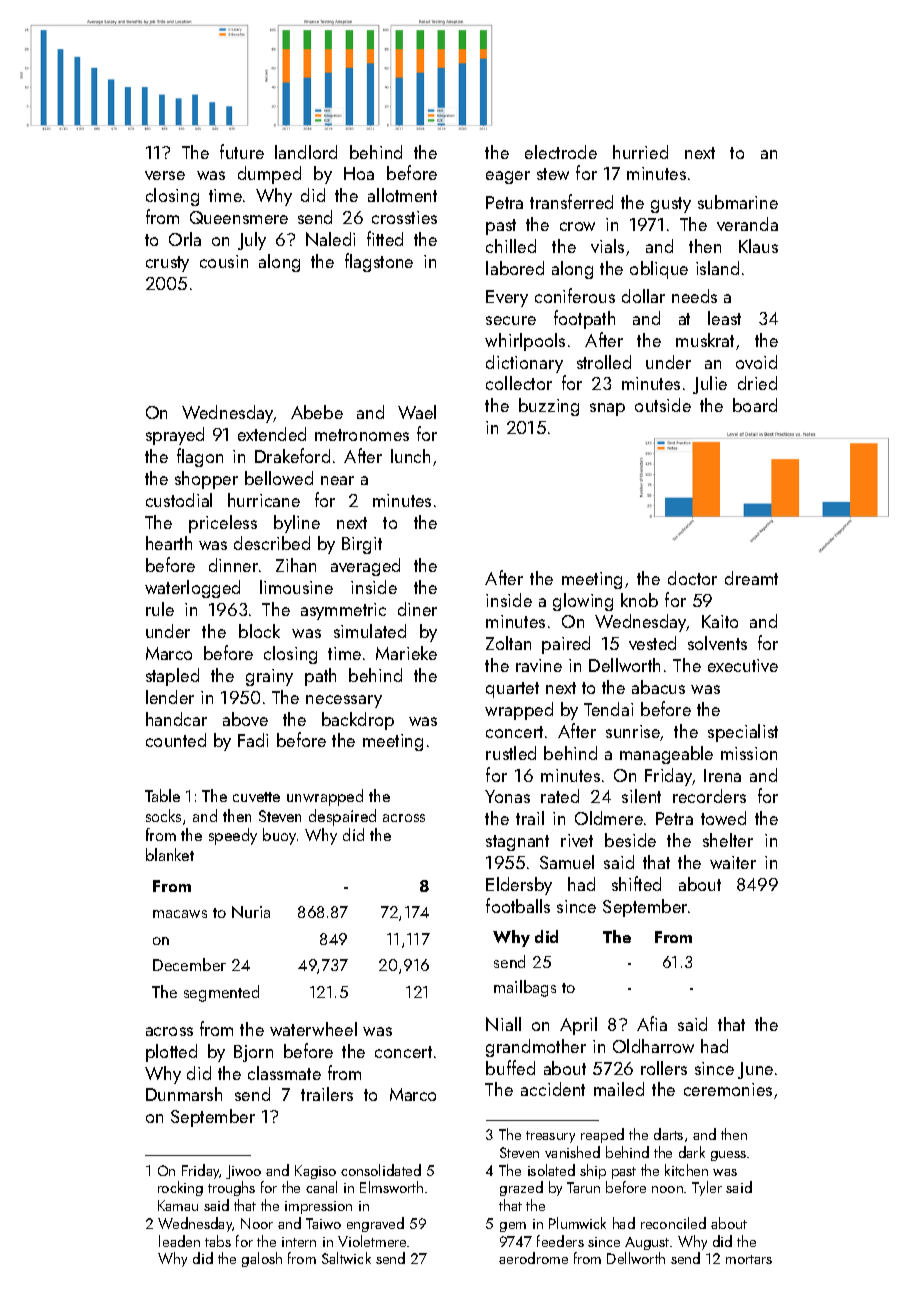 The width and height of the page is (924, 1314). I want to click on landlord, so click(306, 152).
